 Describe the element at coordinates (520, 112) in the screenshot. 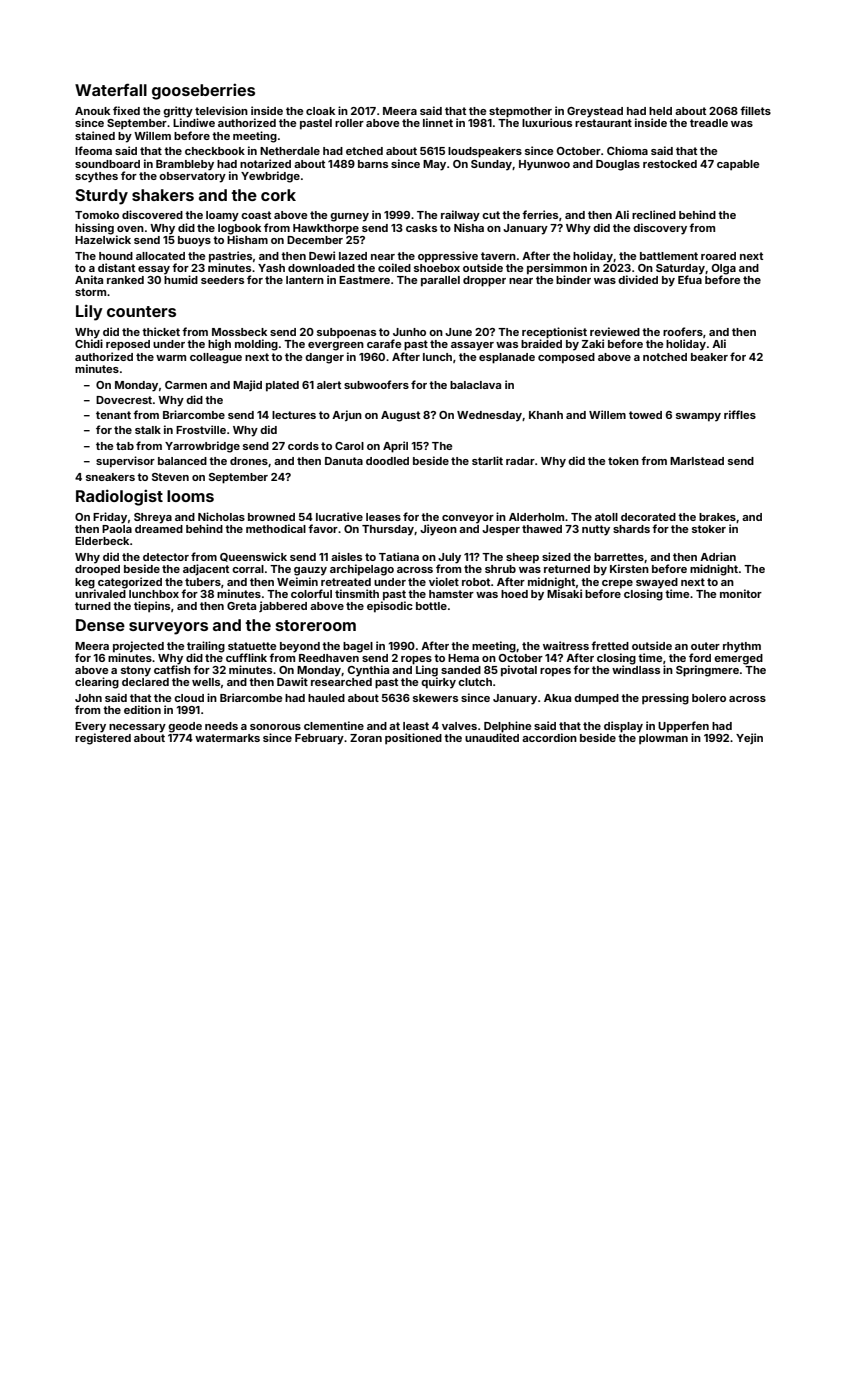

I see `stepmother` at that location.
